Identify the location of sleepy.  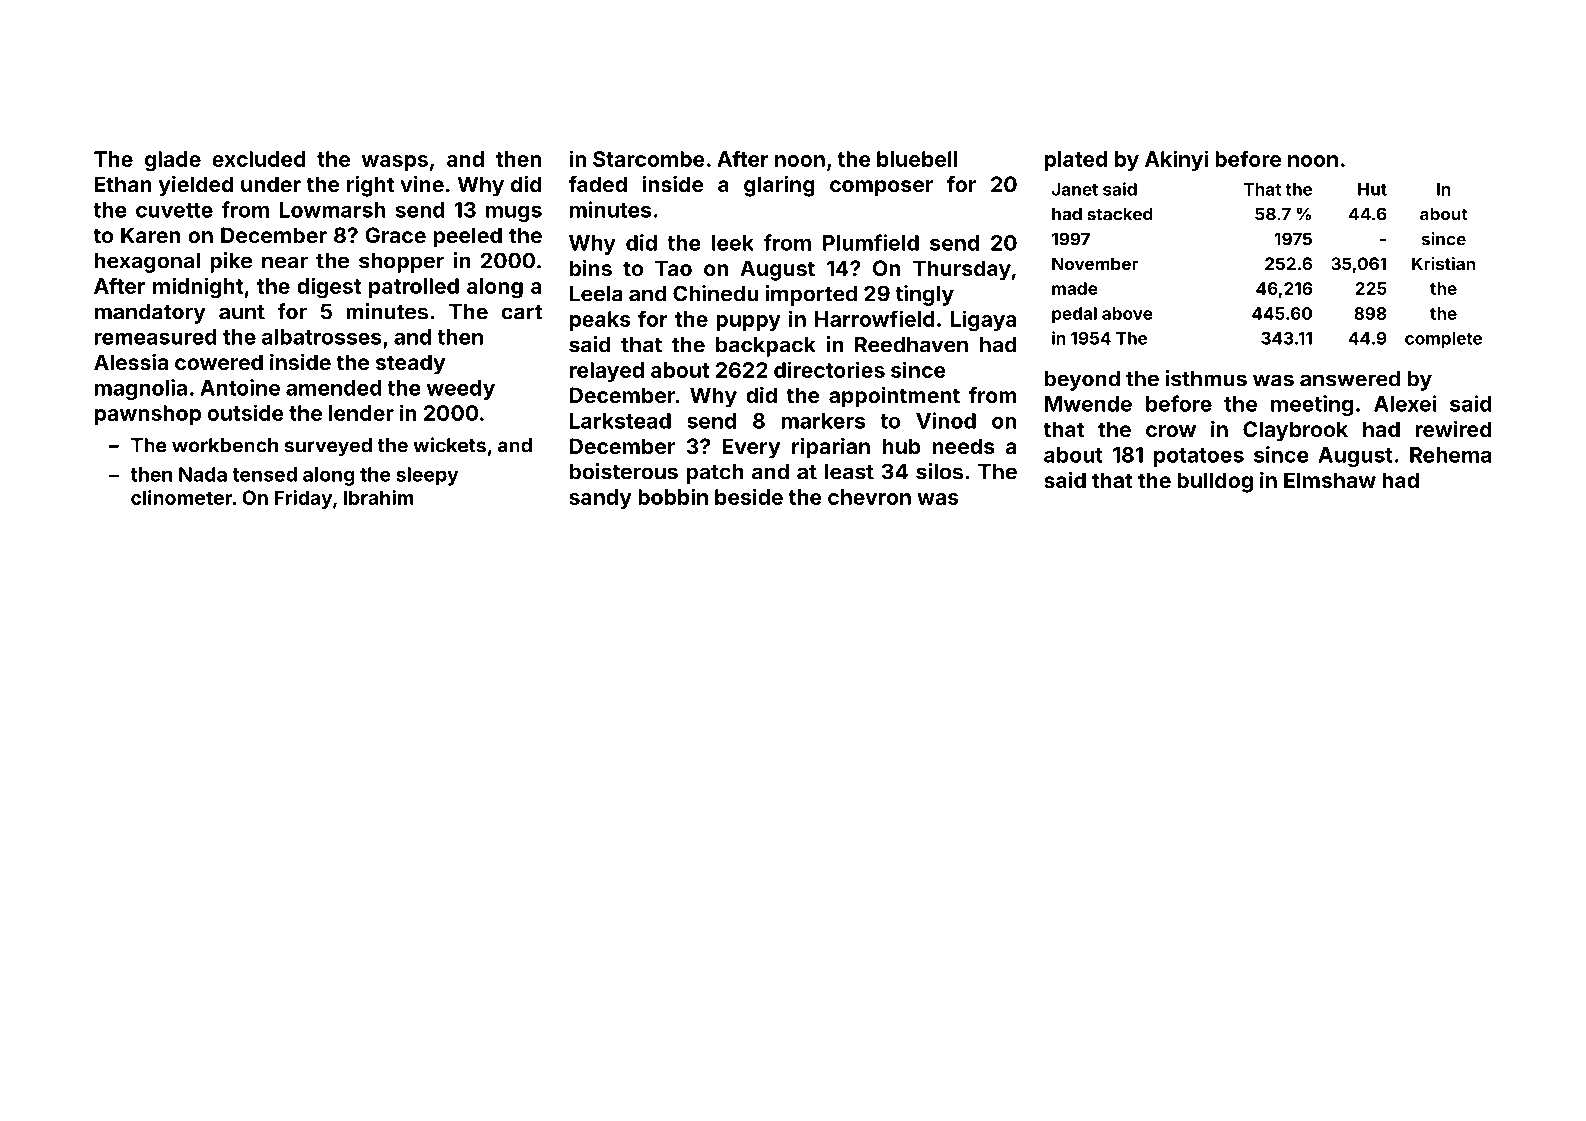
(427, 476).
